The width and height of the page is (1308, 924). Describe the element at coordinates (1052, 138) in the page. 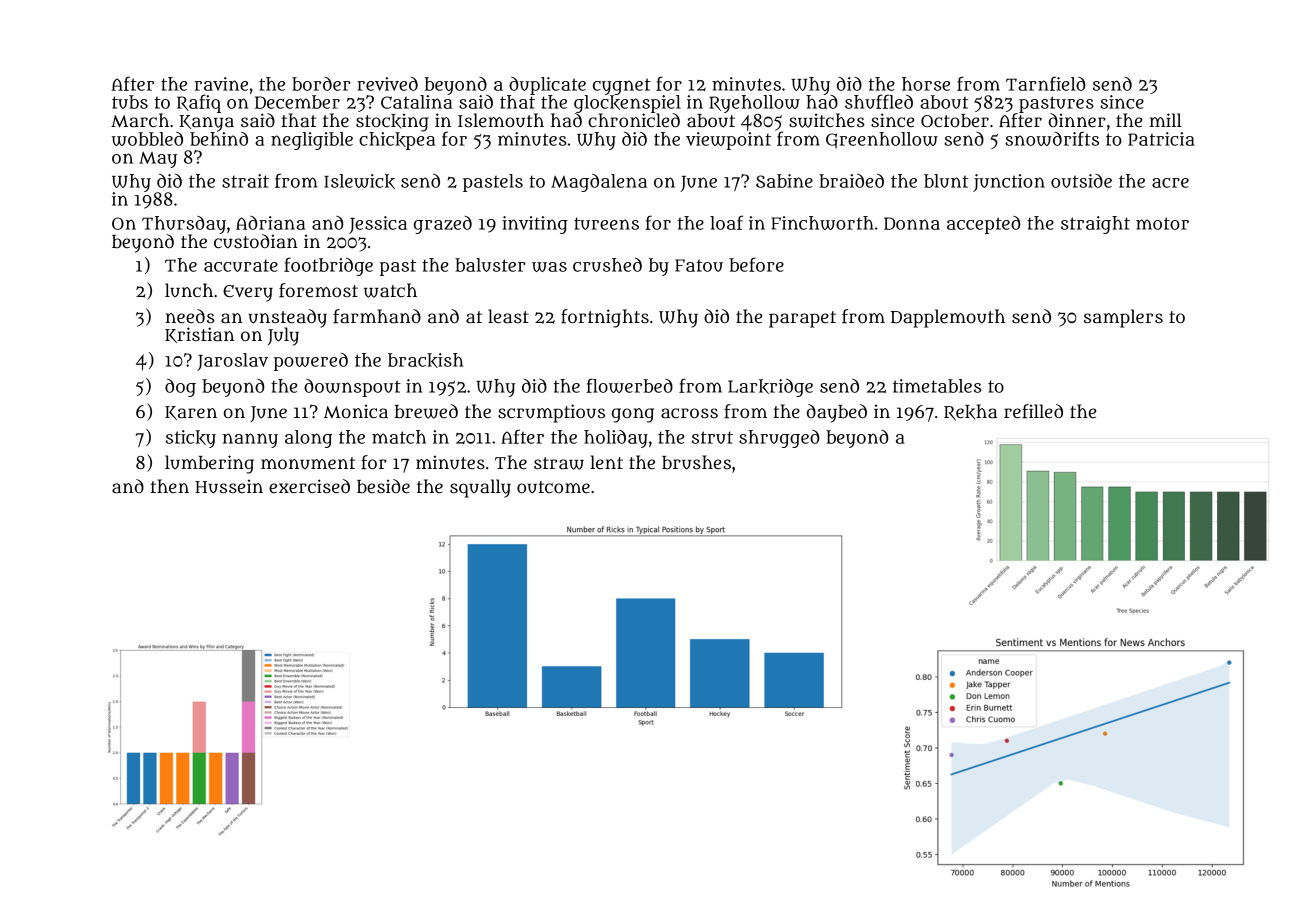

I see `snowdrifts` at that location.
